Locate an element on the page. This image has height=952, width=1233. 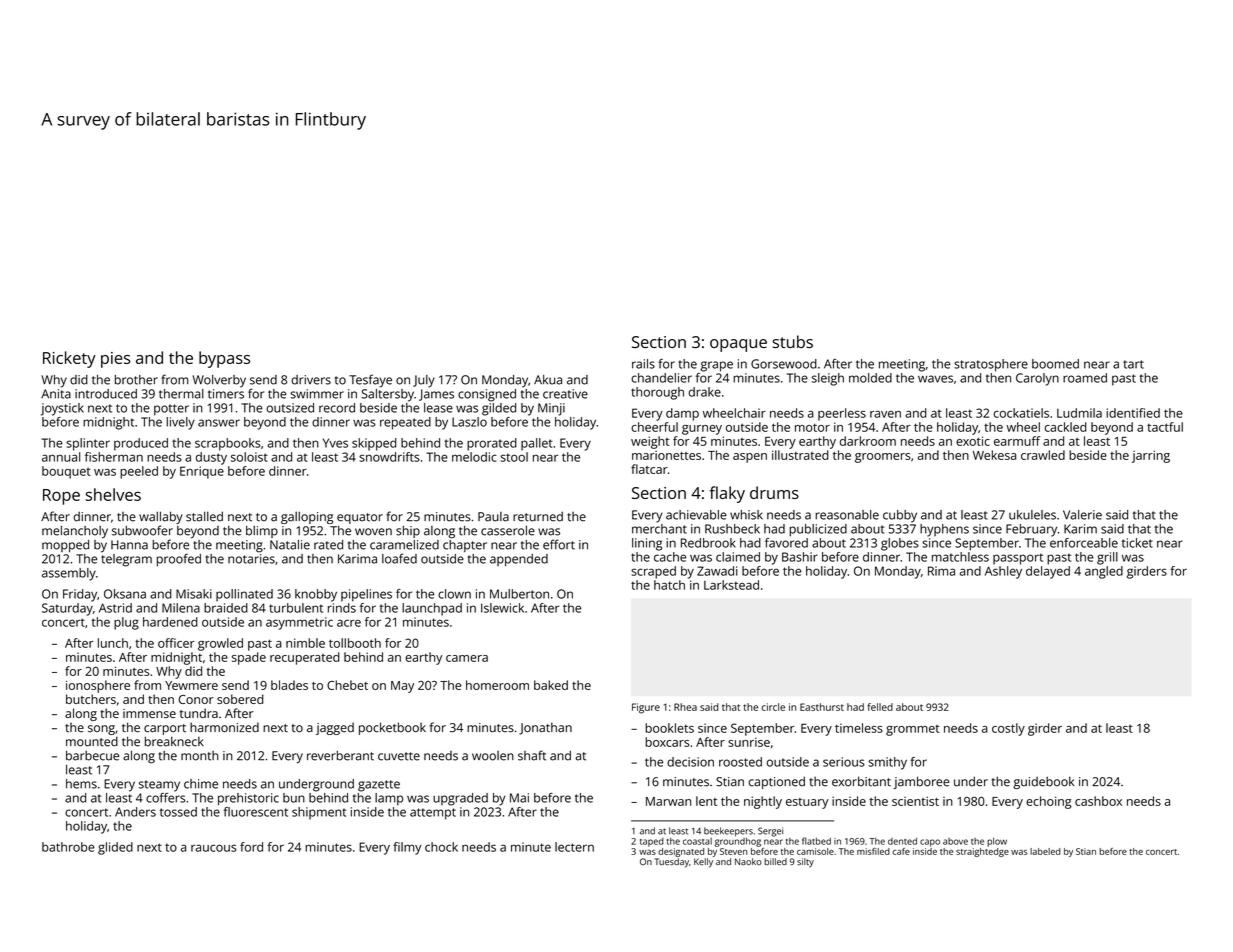
bypass is located at coordinates (224, 359).
